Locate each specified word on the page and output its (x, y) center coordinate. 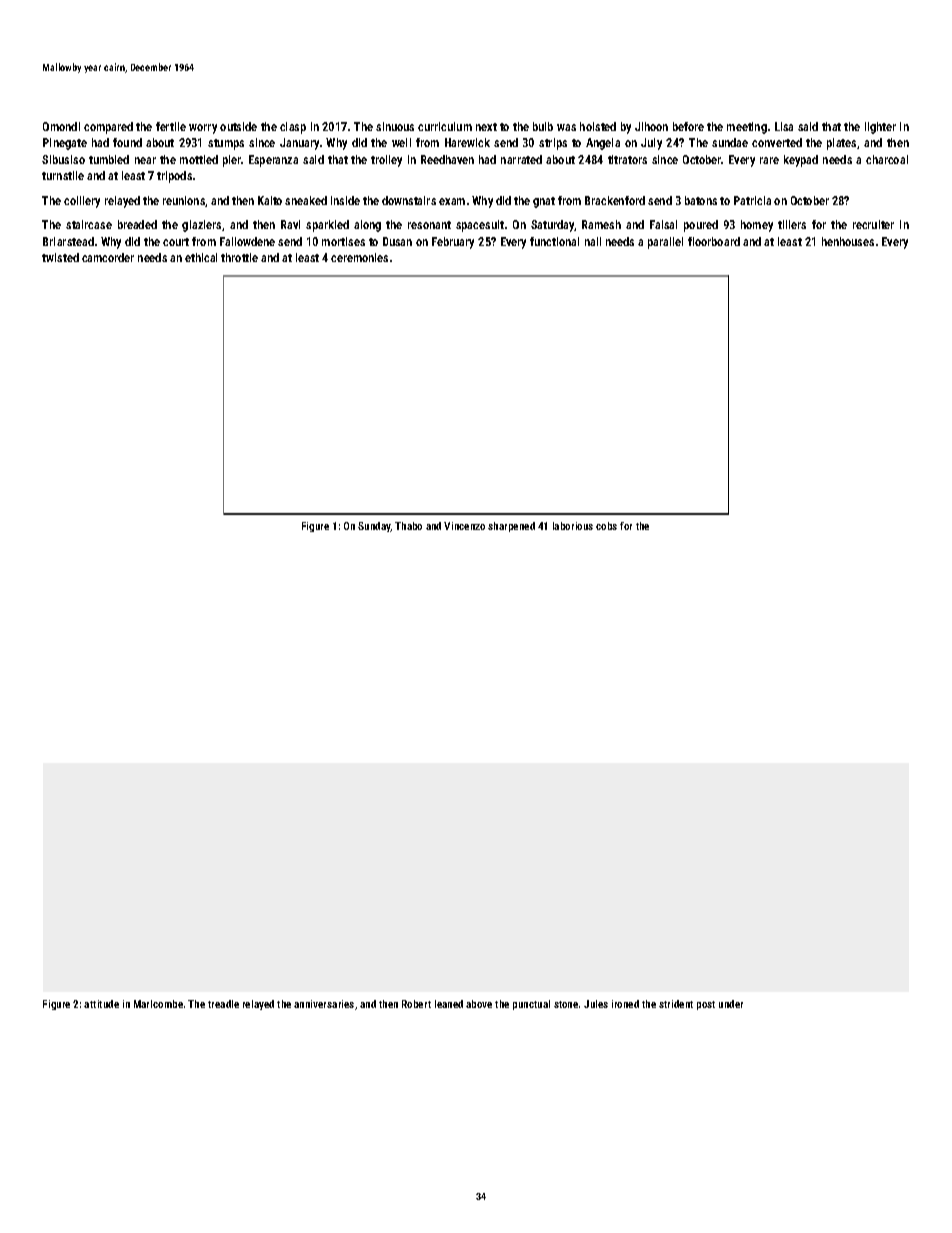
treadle (223, 1004)
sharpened (511, 527)
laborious (573, 526)
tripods (174, 177)
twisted (60, 257)
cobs (606, 526)
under (731, 1004)
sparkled (327, 226)
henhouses (848, 241)
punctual (531, 1005)
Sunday (374, 527)
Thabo (408, 526)
